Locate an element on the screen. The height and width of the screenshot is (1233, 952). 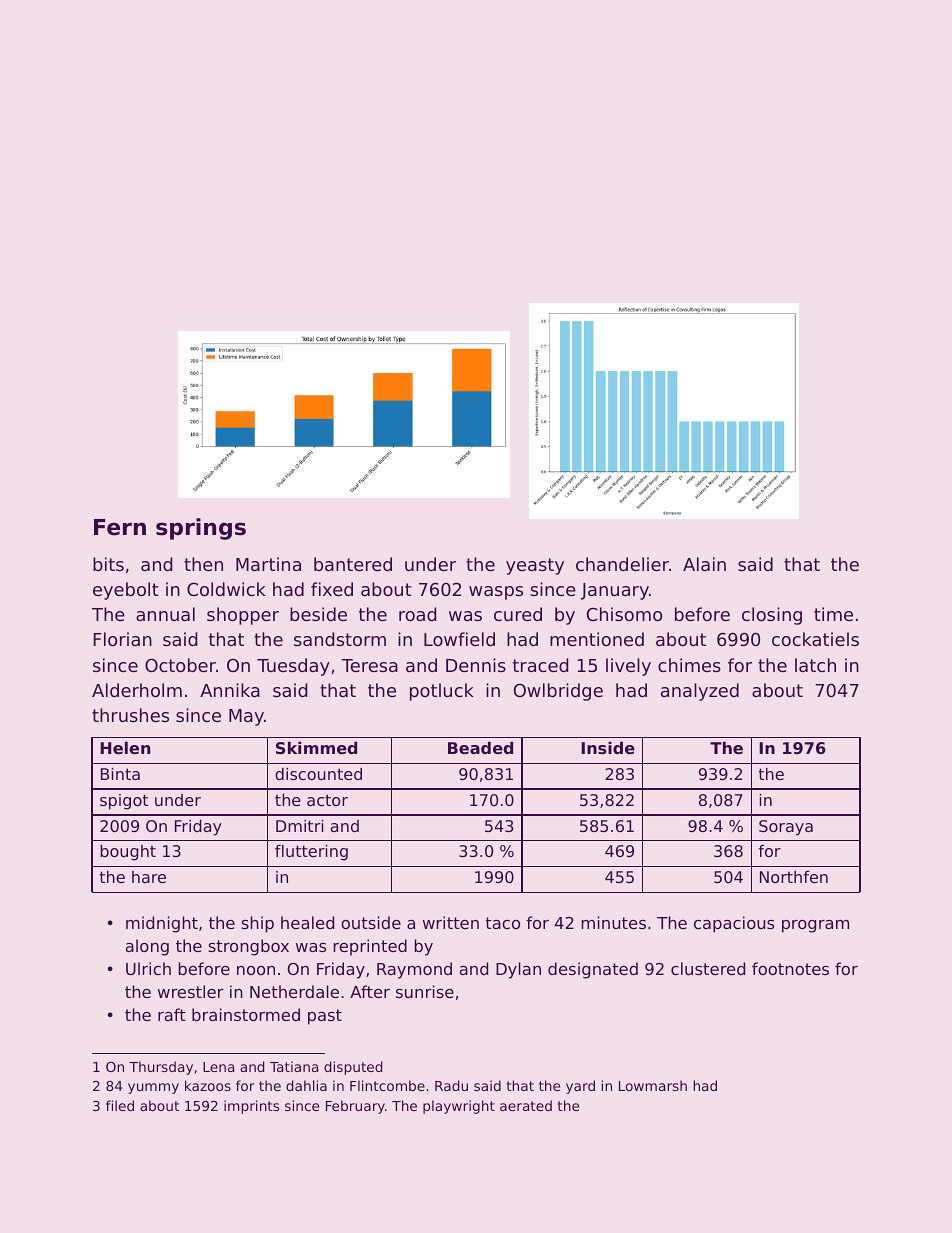
Alain is located at coordinates (704, 564).
